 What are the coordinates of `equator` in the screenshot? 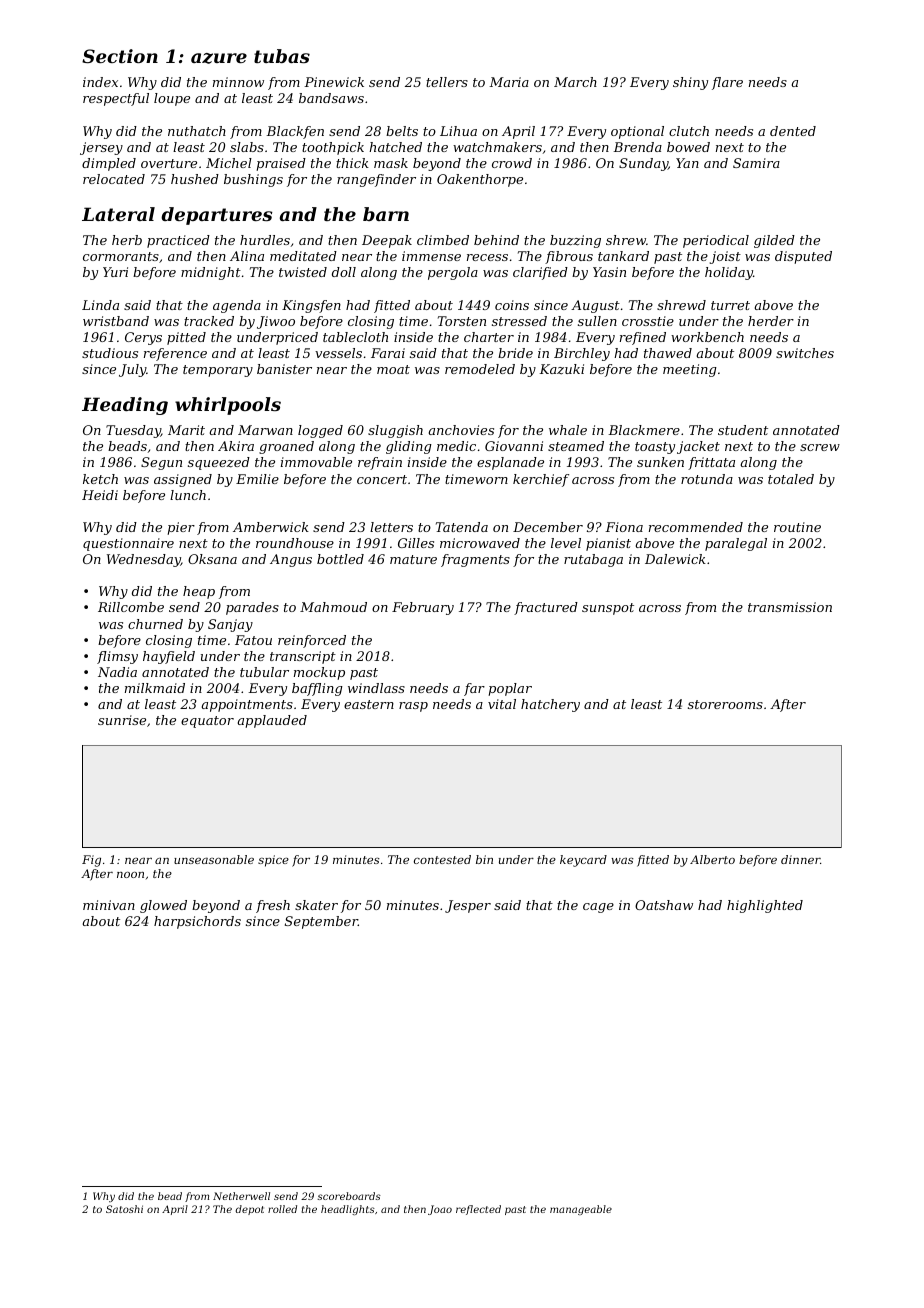 It's located at (207, 722).
